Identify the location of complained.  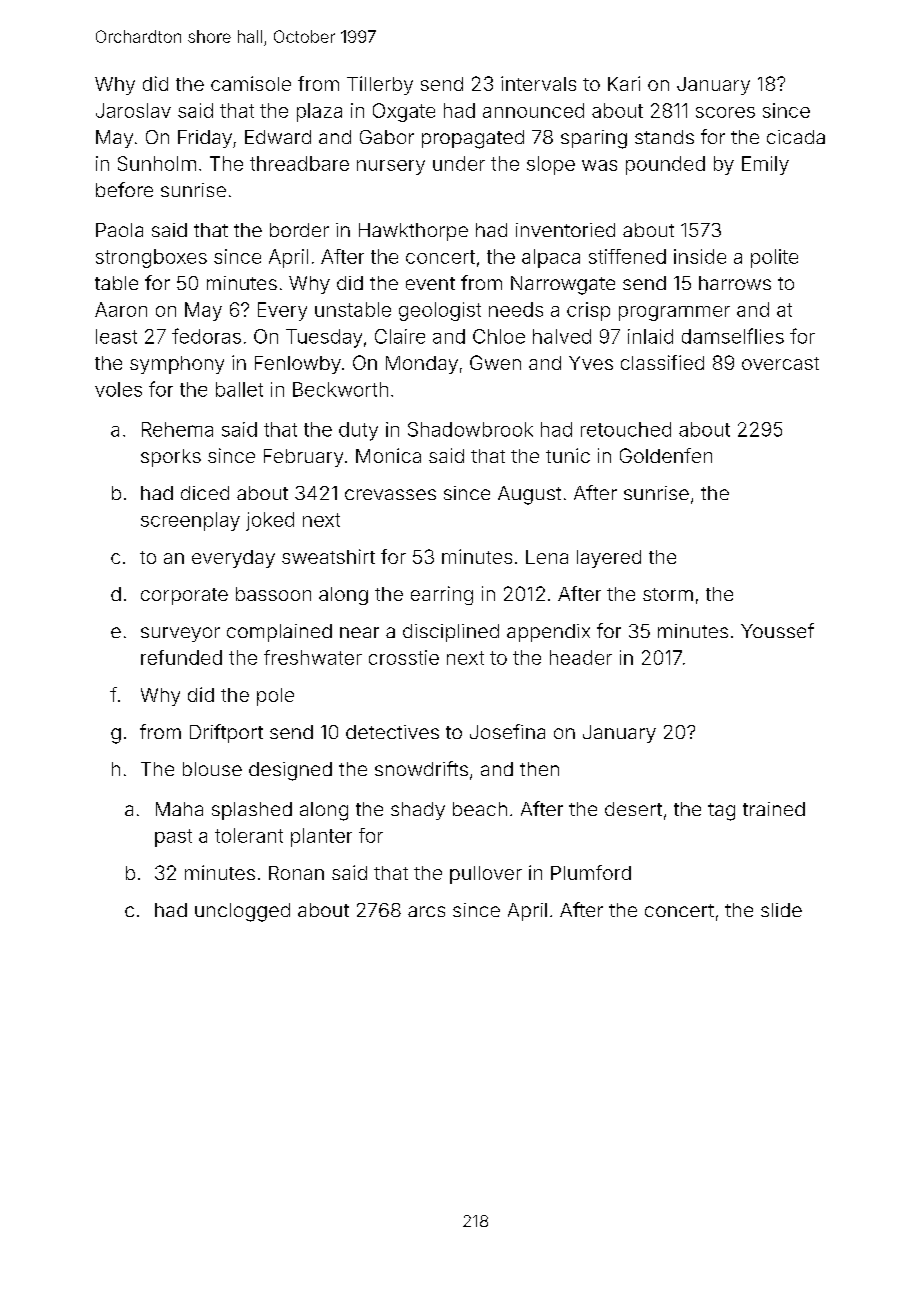
(279, 633).
